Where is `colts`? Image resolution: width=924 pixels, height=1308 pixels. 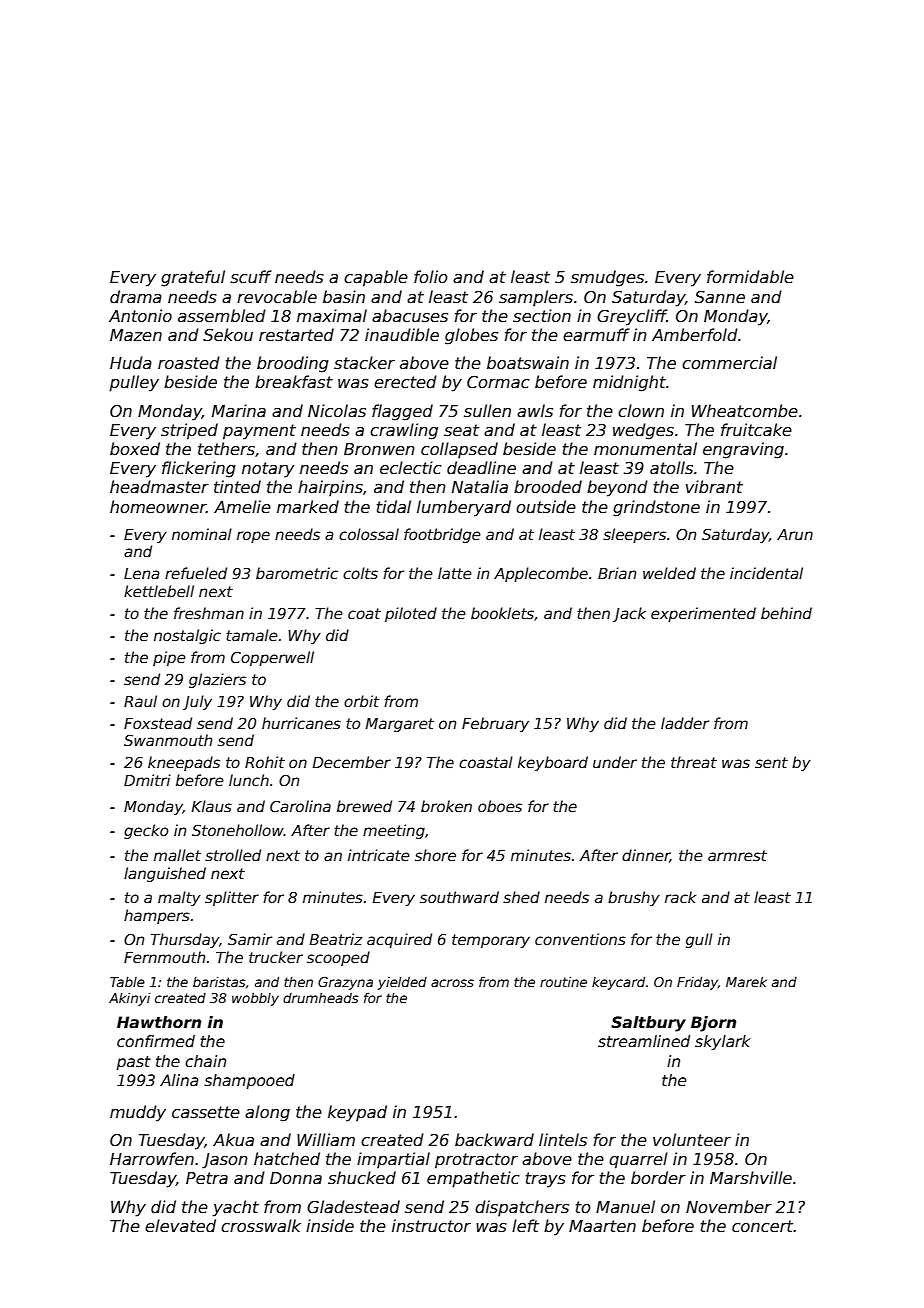
colts is located at coordinates (360, 573).
